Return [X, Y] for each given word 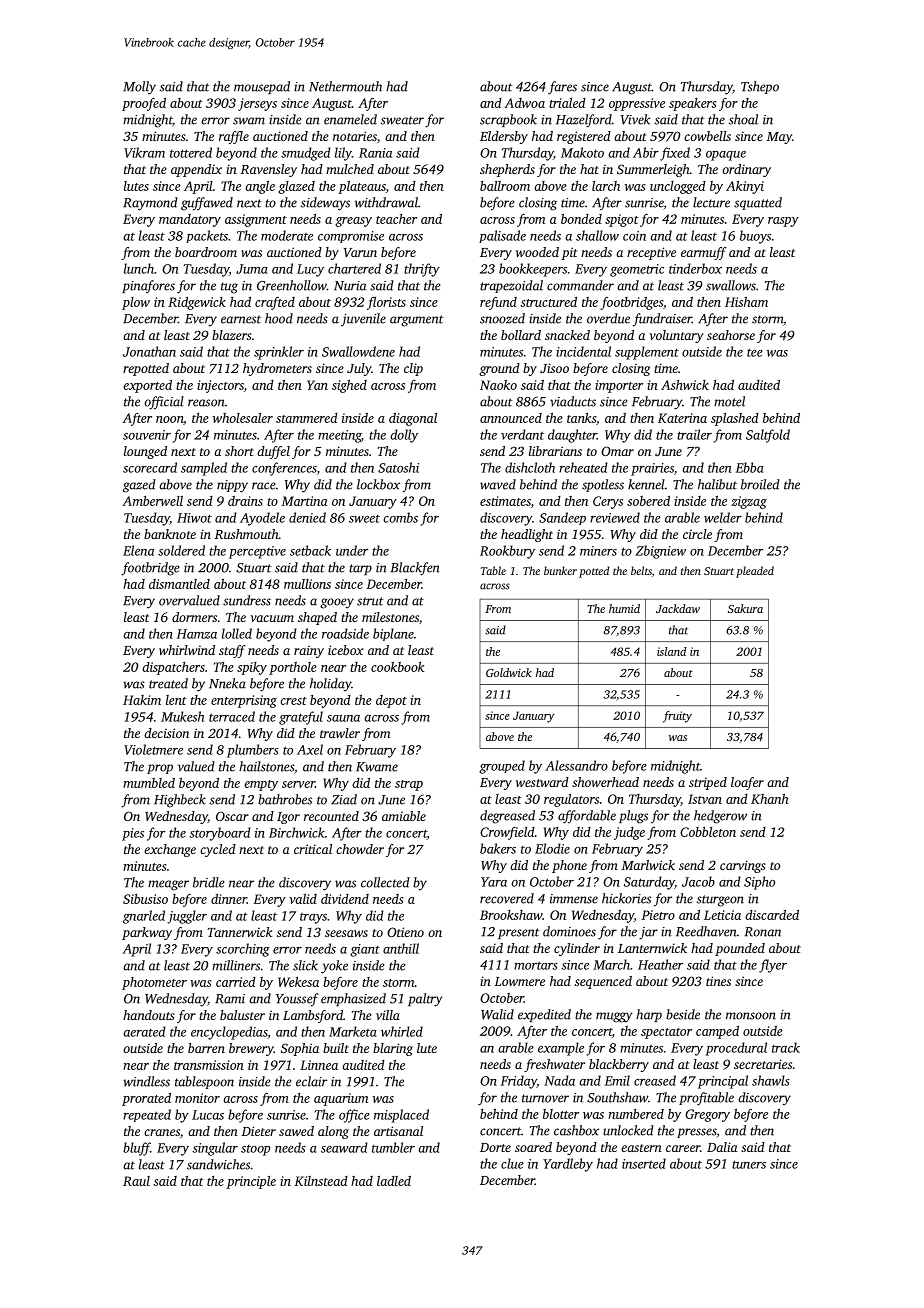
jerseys [257, 104]
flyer [773, 966]
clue [512, 1163]
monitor [197, 1098]
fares [562, 88]
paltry [425, 1000]
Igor [288, 818]
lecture [711, 202]
